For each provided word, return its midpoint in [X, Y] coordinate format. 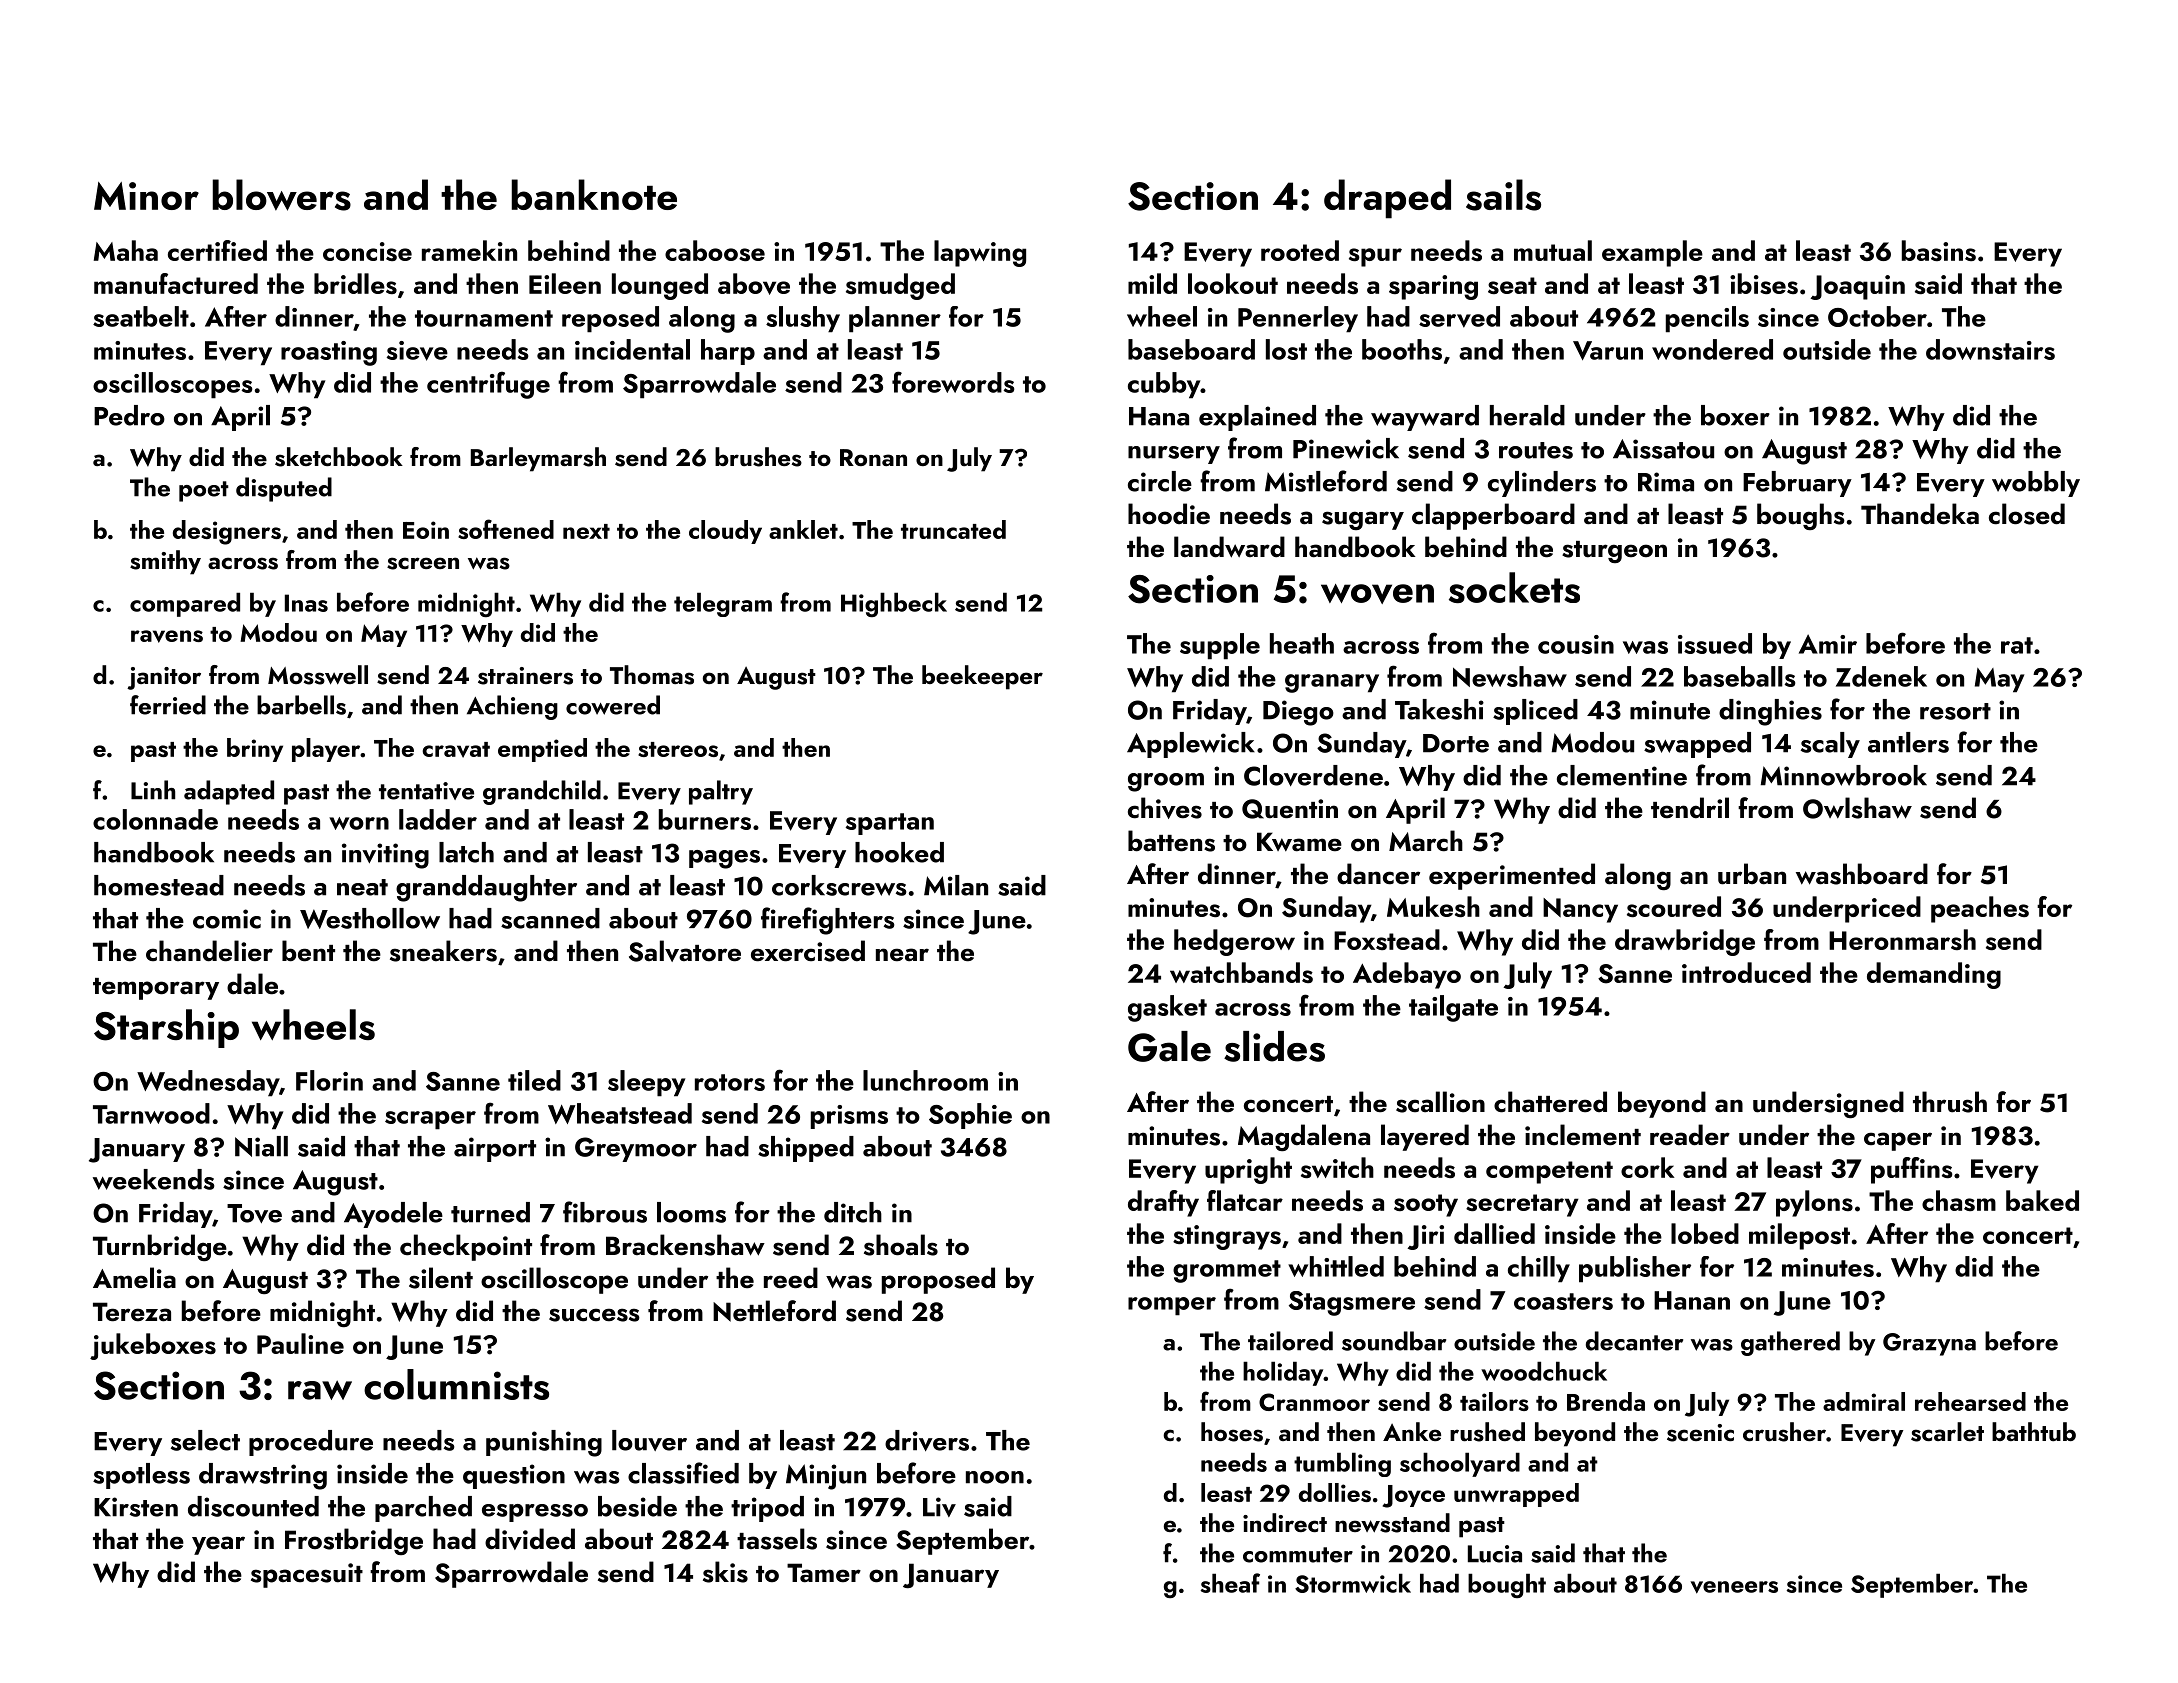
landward [1229, 547]
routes [1536, 450]
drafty [1163, 1203]
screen [423, 563]
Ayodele [393, 1215]
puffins [1912, 1170]
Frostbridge [354, 1541]
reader [1690, 1135]
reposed [610, 319]
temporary [156, 989]
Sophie [970, 1116]
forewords [953, 382]
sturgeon [1614, 552]
